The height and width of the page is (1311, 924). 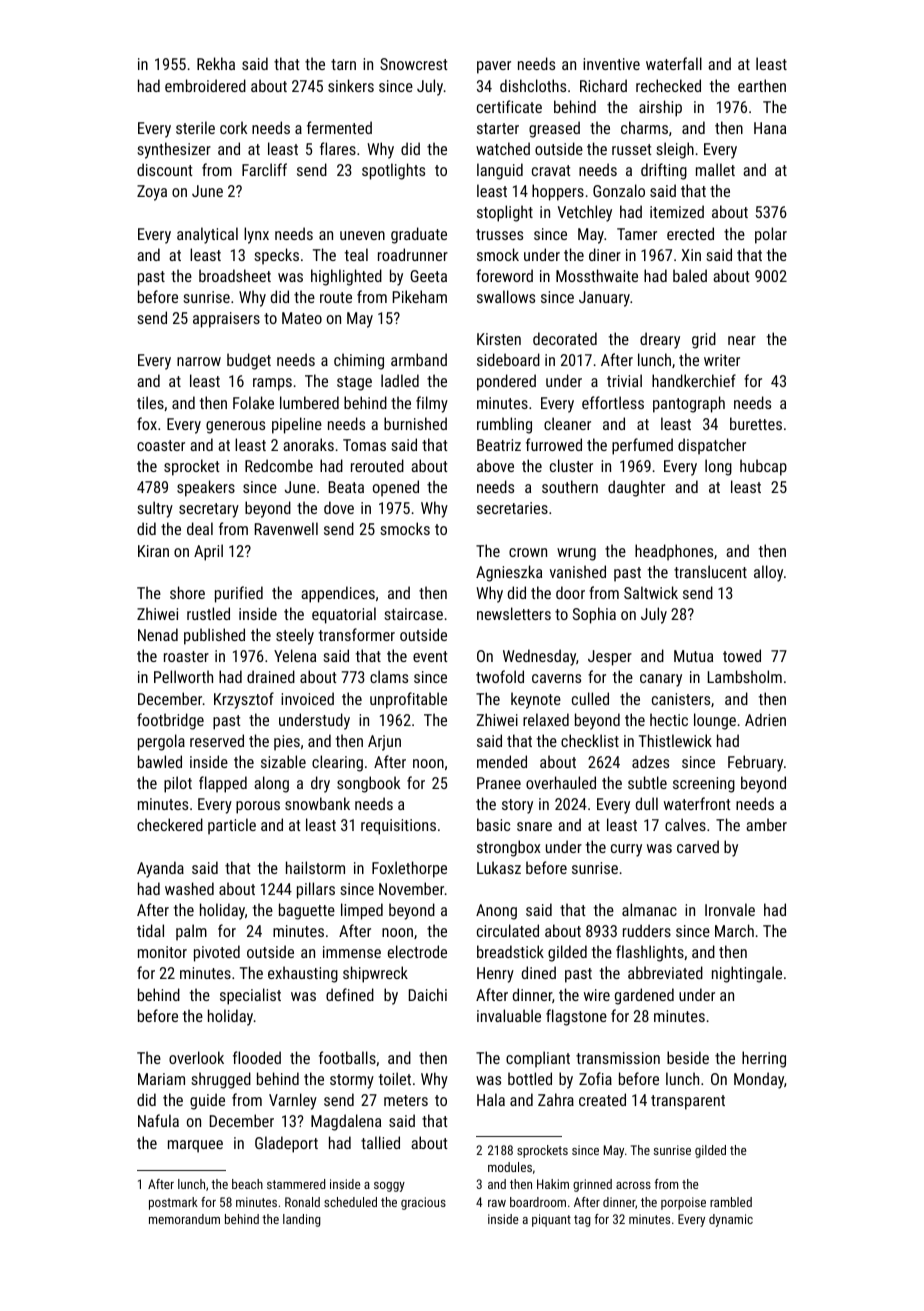 What do you see at coordinates (249, 361) in the page?
I see `budget` at bounding box center [249, 361].
